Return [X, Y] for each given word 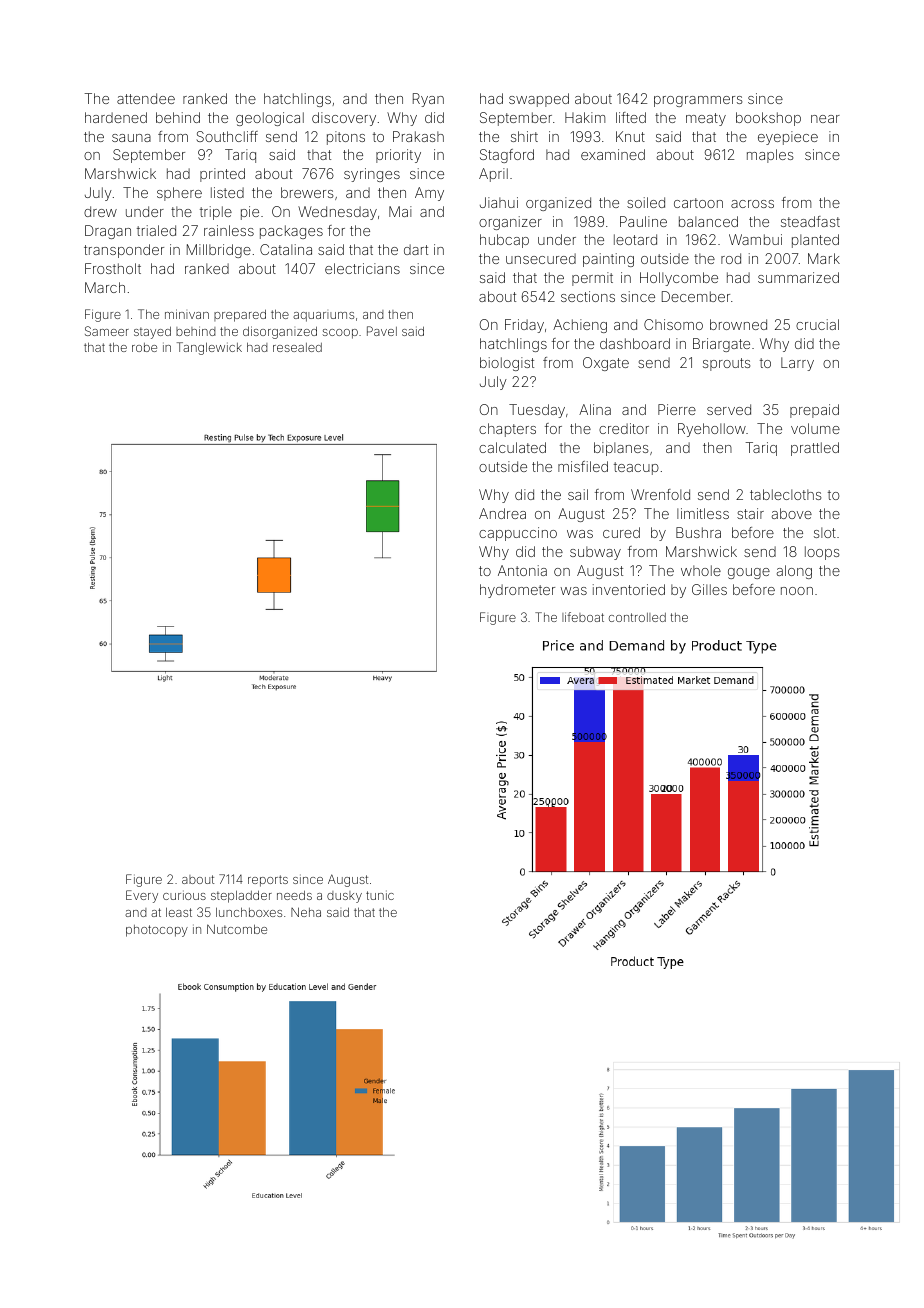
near [825, 119]
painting [608, 260]
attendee [146, 98]
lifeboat [583, 617]
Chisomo [673, 324]
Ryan [428, 100]
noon [797, 591]
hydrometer [517, 591]
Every [142, 896]
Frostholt [113, 268]
